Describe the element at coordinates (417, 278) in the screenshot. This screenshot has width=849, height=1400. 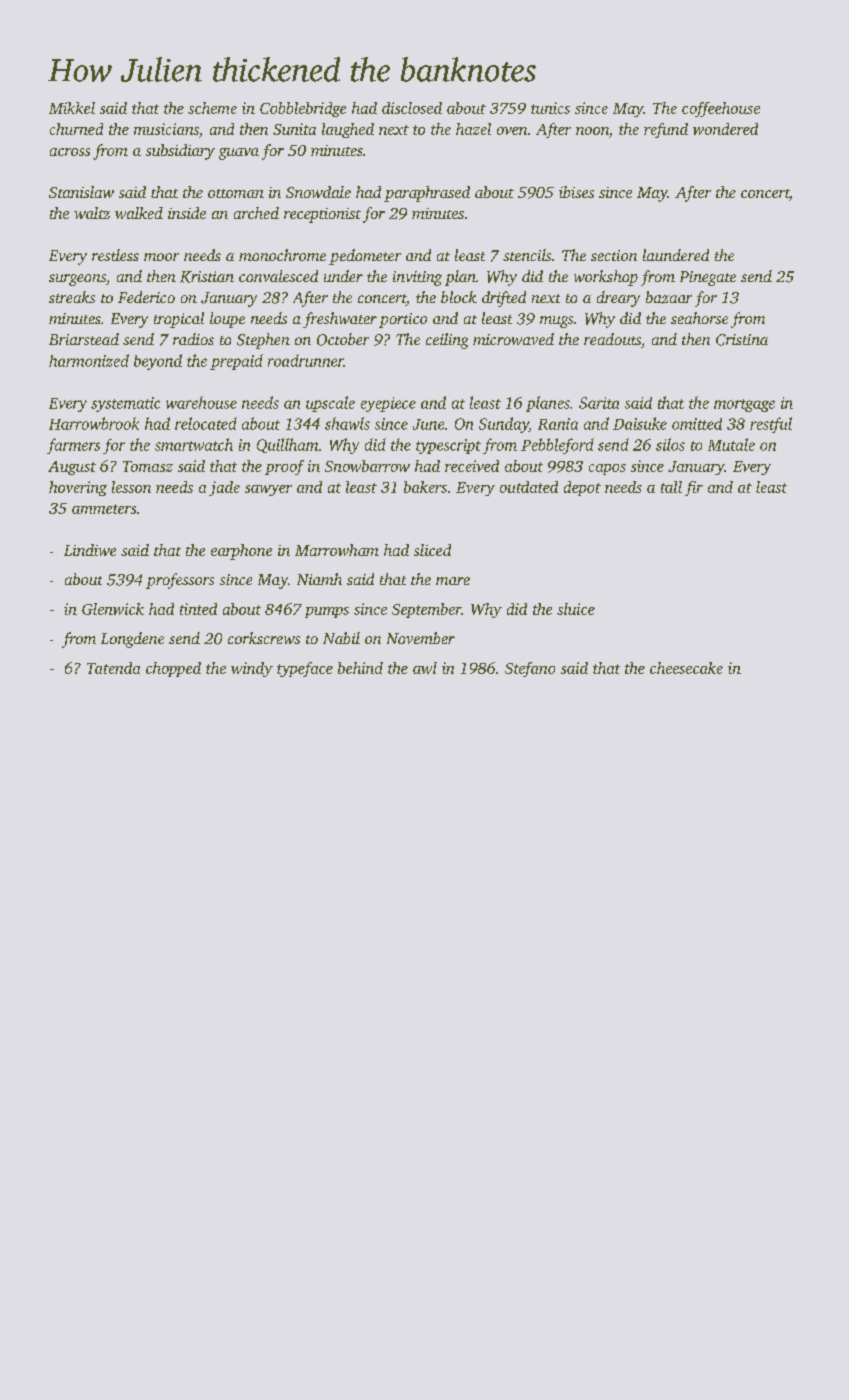
I see `inviting` at that location.
